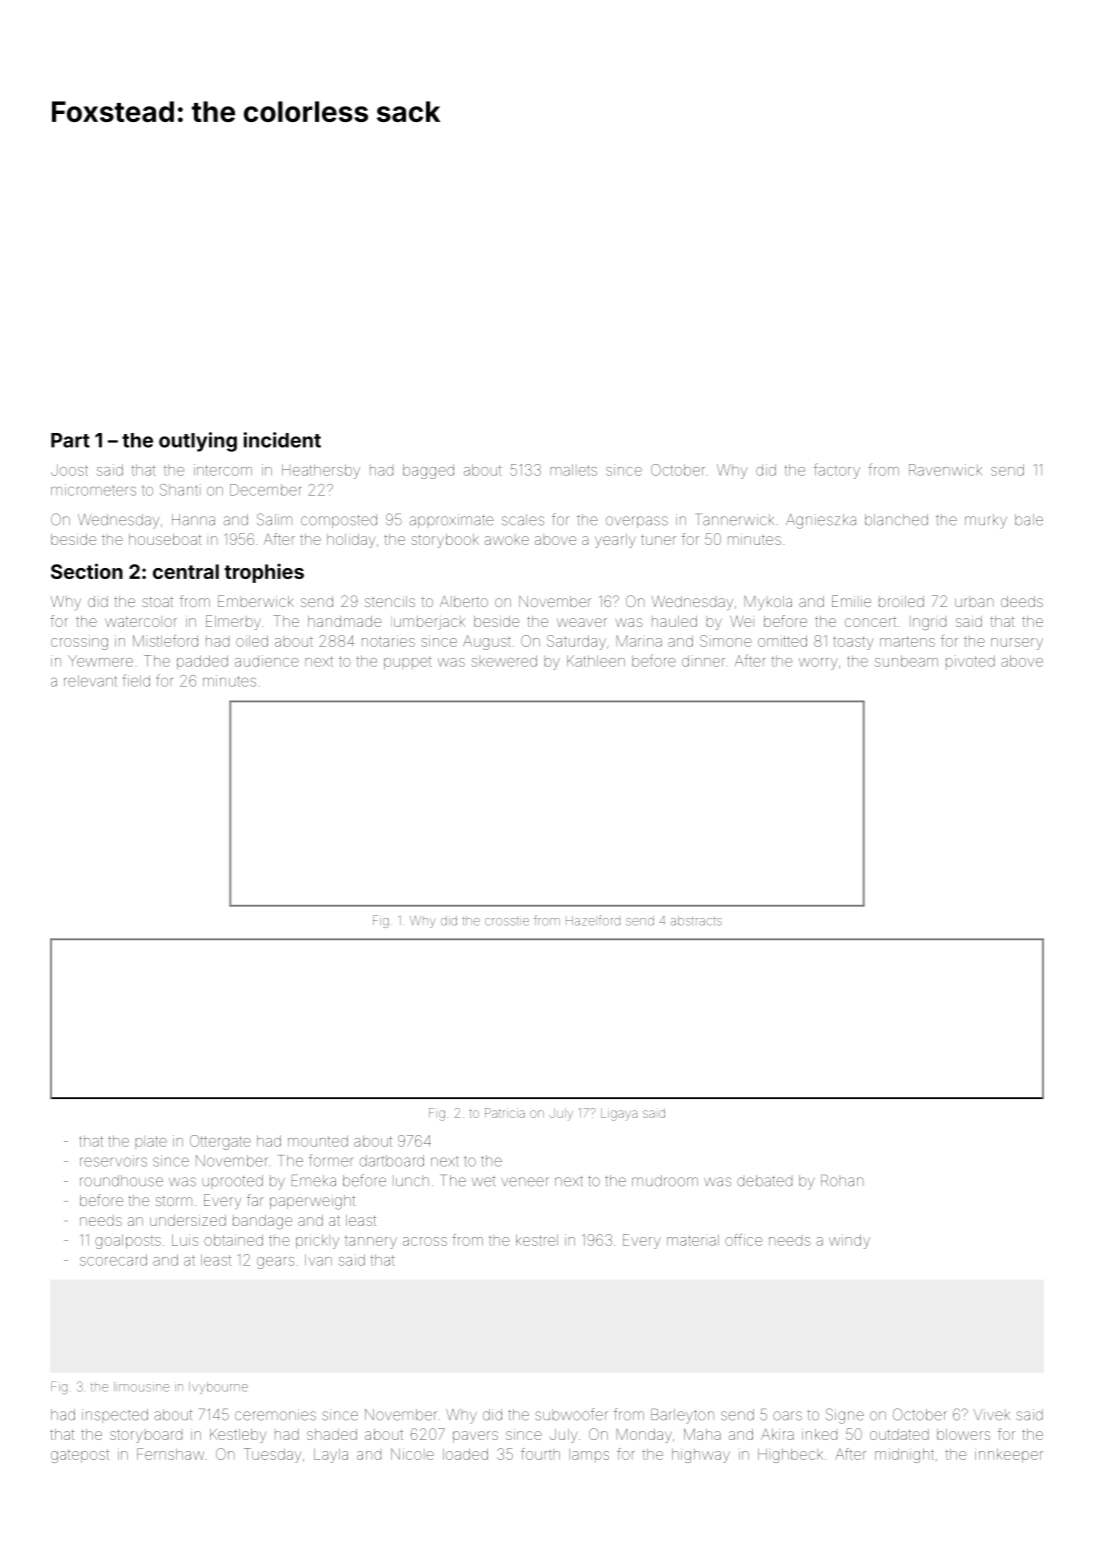 The width and height of the document is (1094, 1547). Describe the element at coordinates (255, 1200) in the document. I see `far` at that location.
